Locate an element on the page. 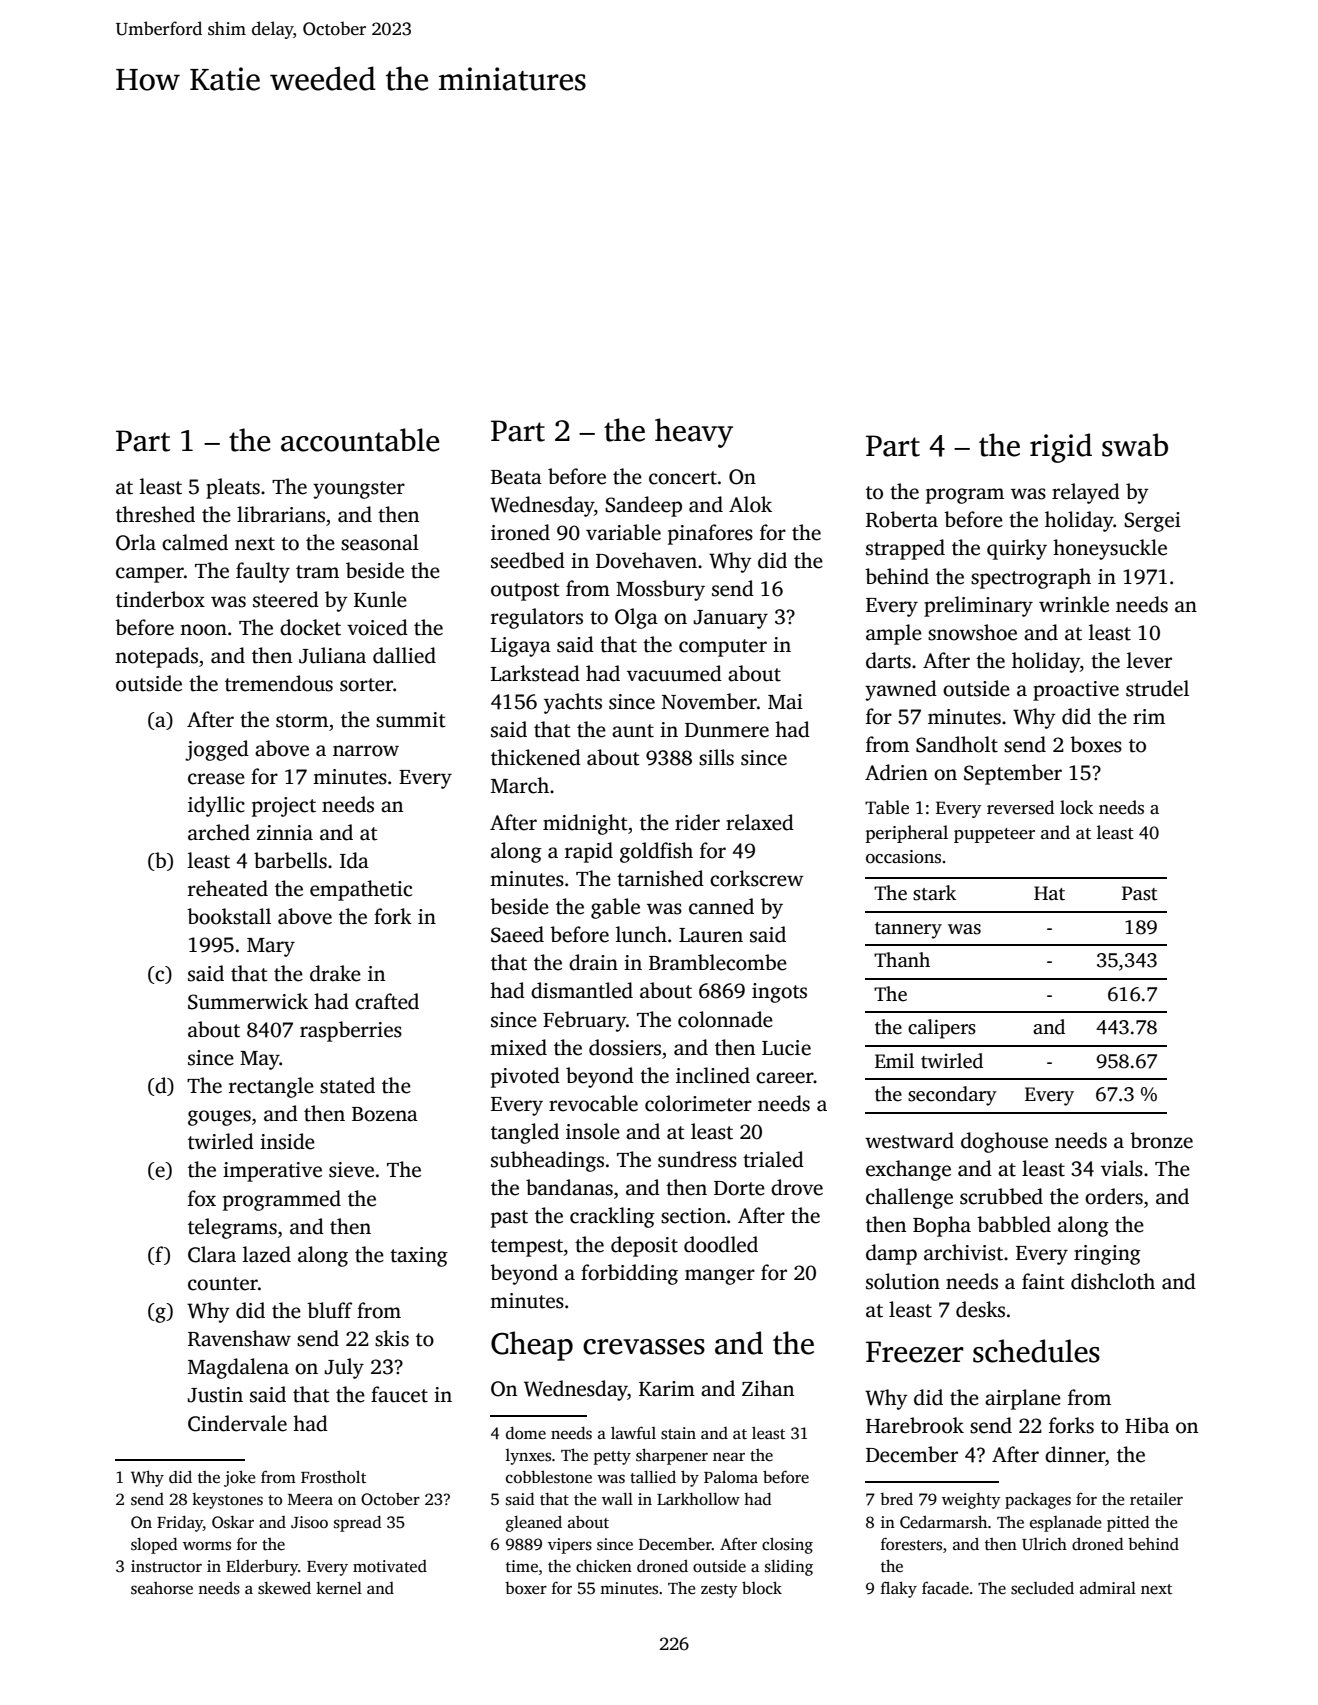 The height and width of the image is (1705, 1318). rigid is located at coordinates (1061, 448).
